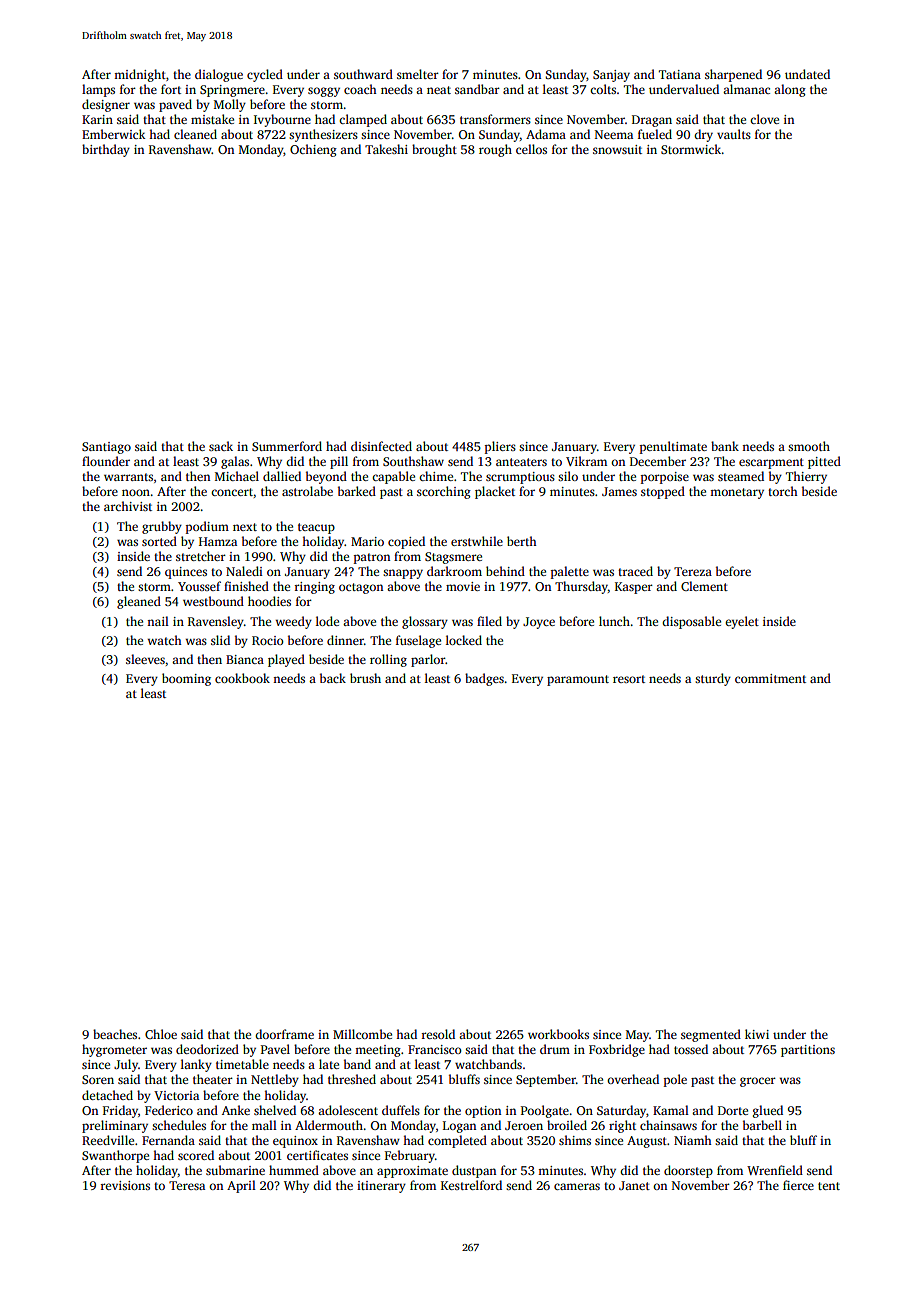 The width and height of the page is (924, 1308). What do you see at coordinates (265, 75) in the page?
I see `cycled` at bounding box center [265, 75].
